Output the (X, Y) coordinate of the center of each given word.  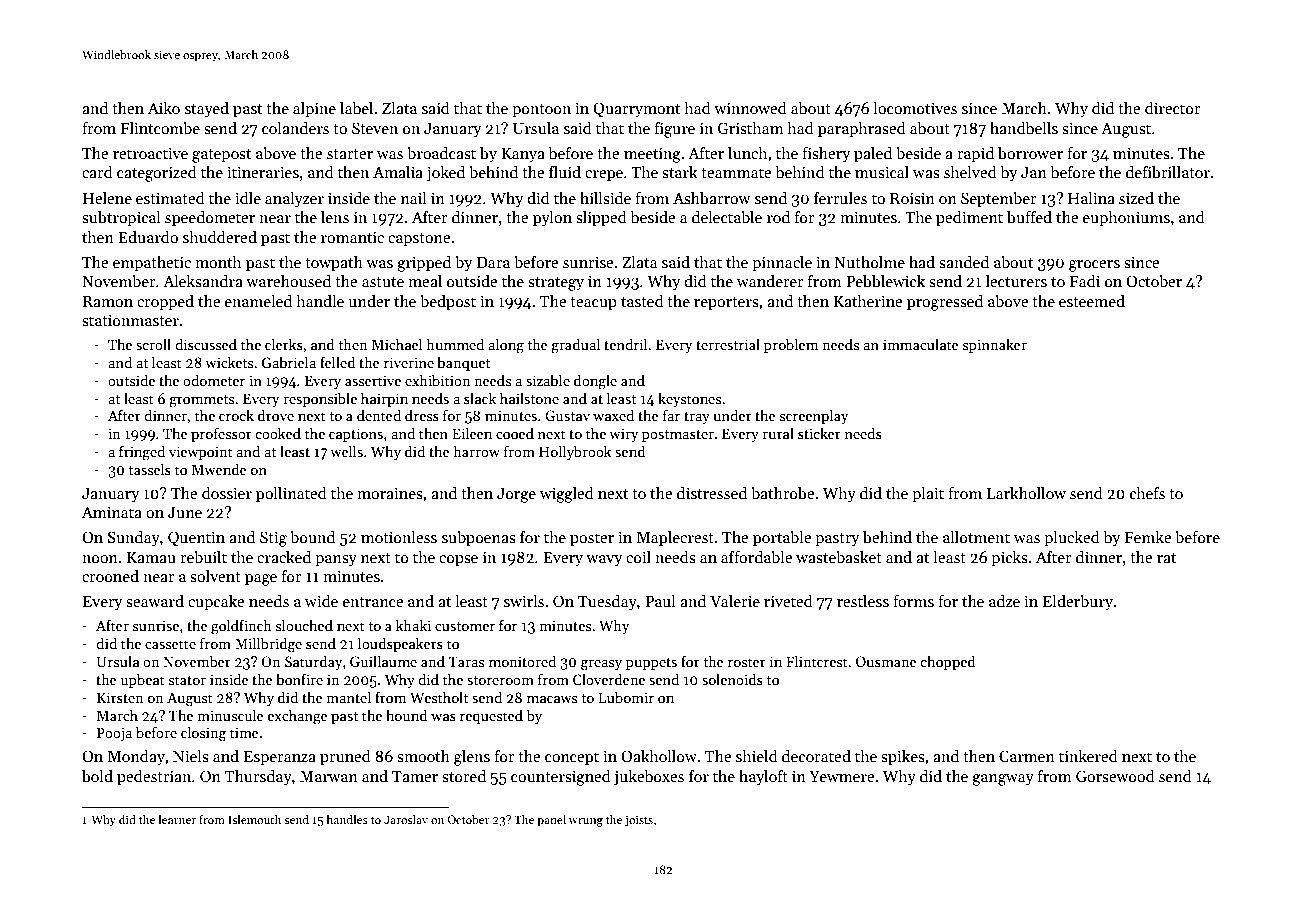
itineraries (263, 172)
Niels (191, 756)
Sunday (134, 539)
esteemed (1092, 301)
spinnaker (995, 346)
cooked (278, 433)
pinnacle (782, 264)
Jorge (516, 495)
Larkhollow (1026, 493)
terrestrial (728, 344)
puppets (651, 664)
